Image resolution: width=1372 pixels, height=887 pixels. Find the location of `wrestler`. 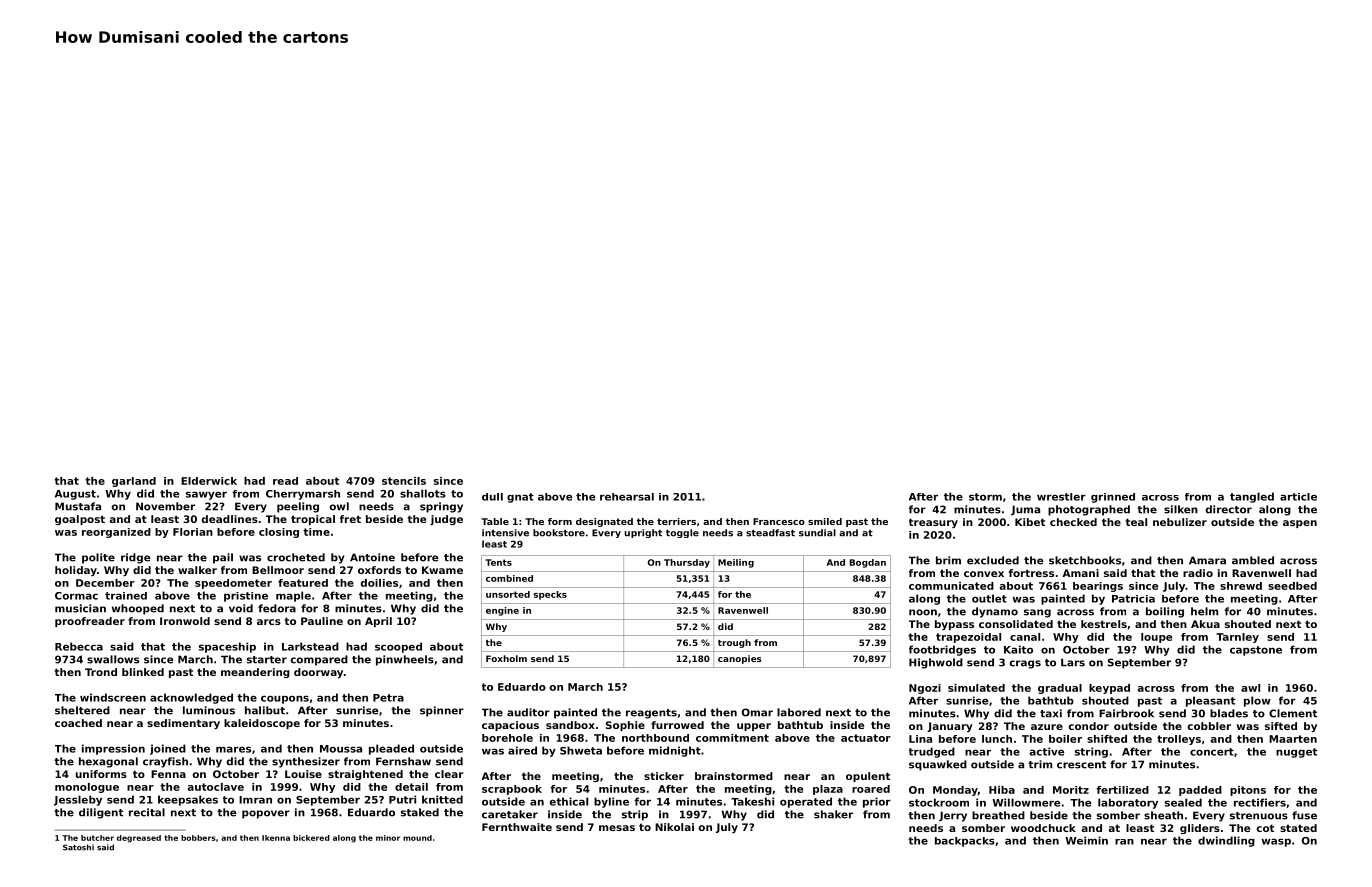

wrestler is located at coordinates (1061, 497).
